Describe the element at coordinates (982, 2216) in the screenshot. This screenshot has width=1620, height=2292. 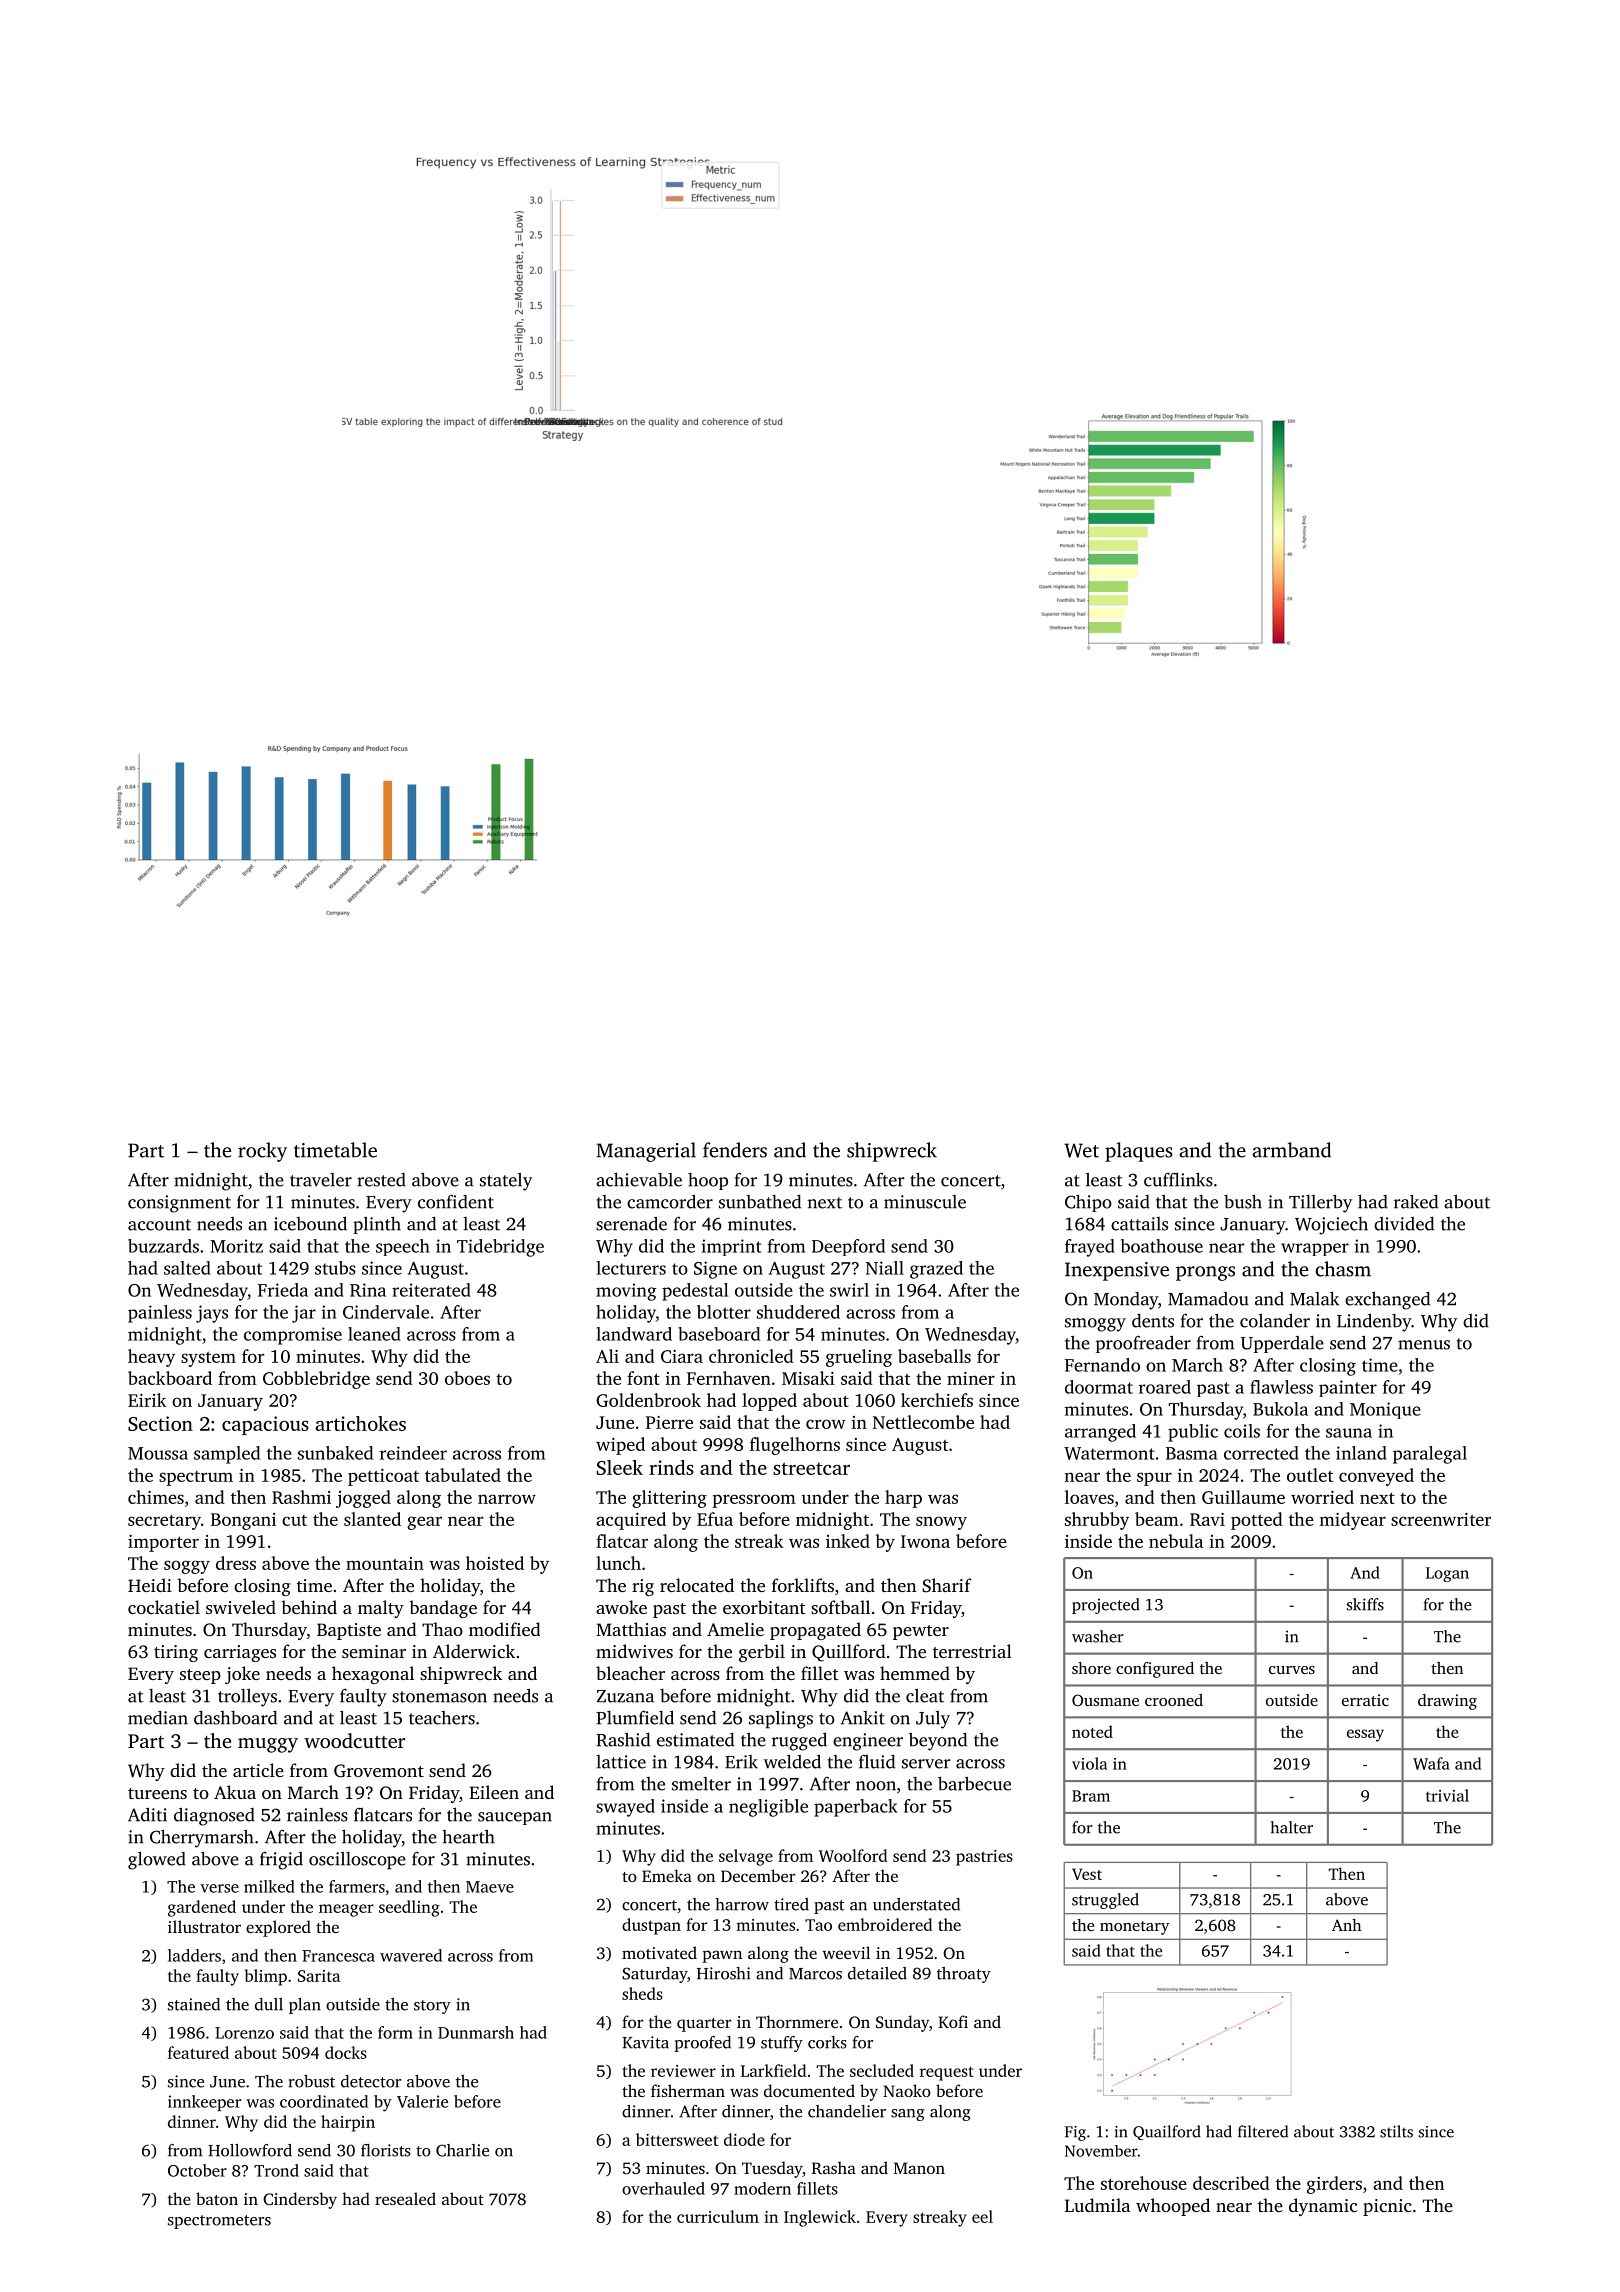
I see `eel` at that location.
